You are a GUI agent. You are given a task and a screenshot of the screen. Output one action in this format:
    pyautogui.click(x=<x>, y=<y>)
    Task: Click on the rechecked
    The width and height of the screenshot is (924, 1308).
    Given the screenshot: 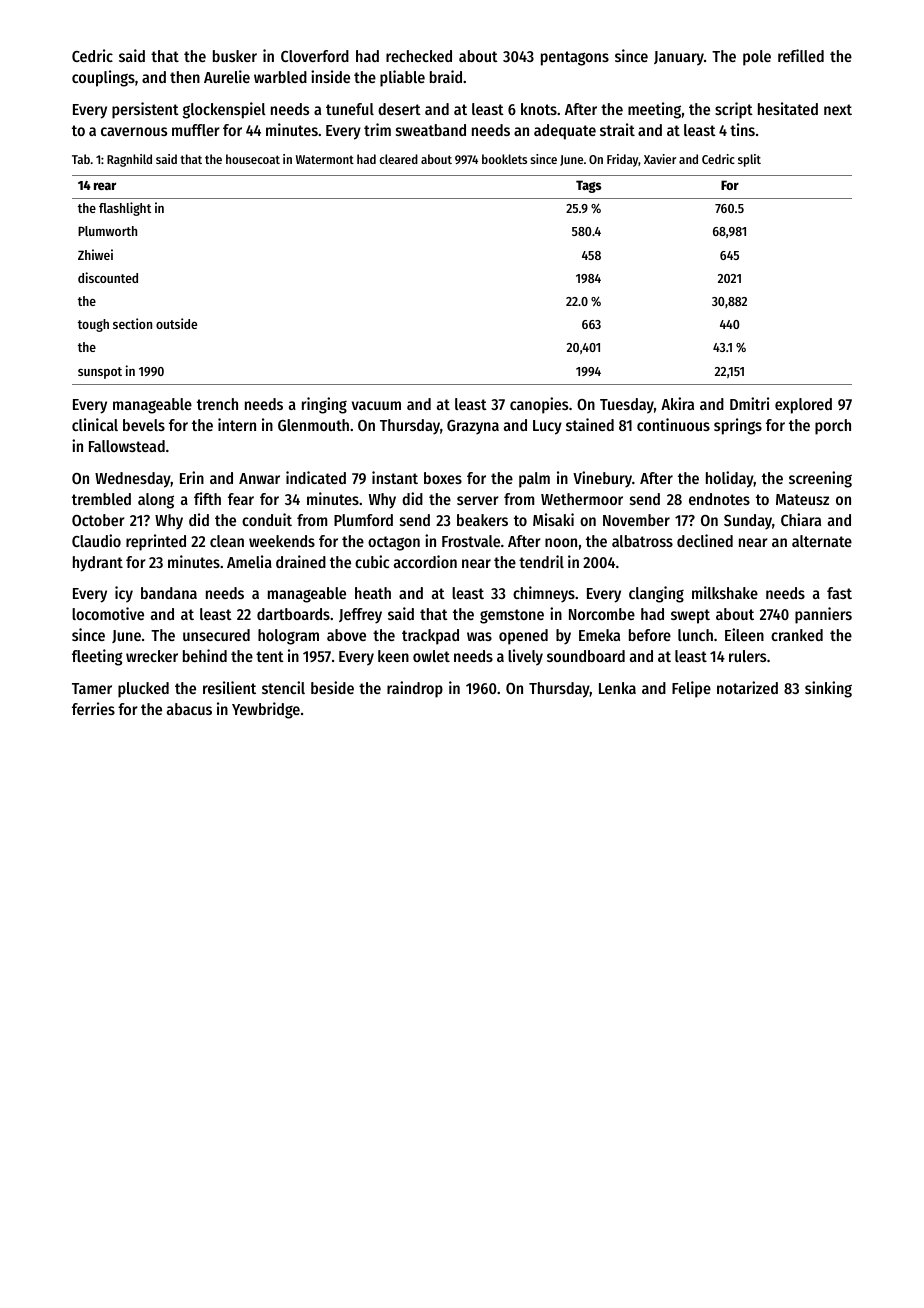 What is the action you would take?
    pyautogui.click(x=419, y=56)
